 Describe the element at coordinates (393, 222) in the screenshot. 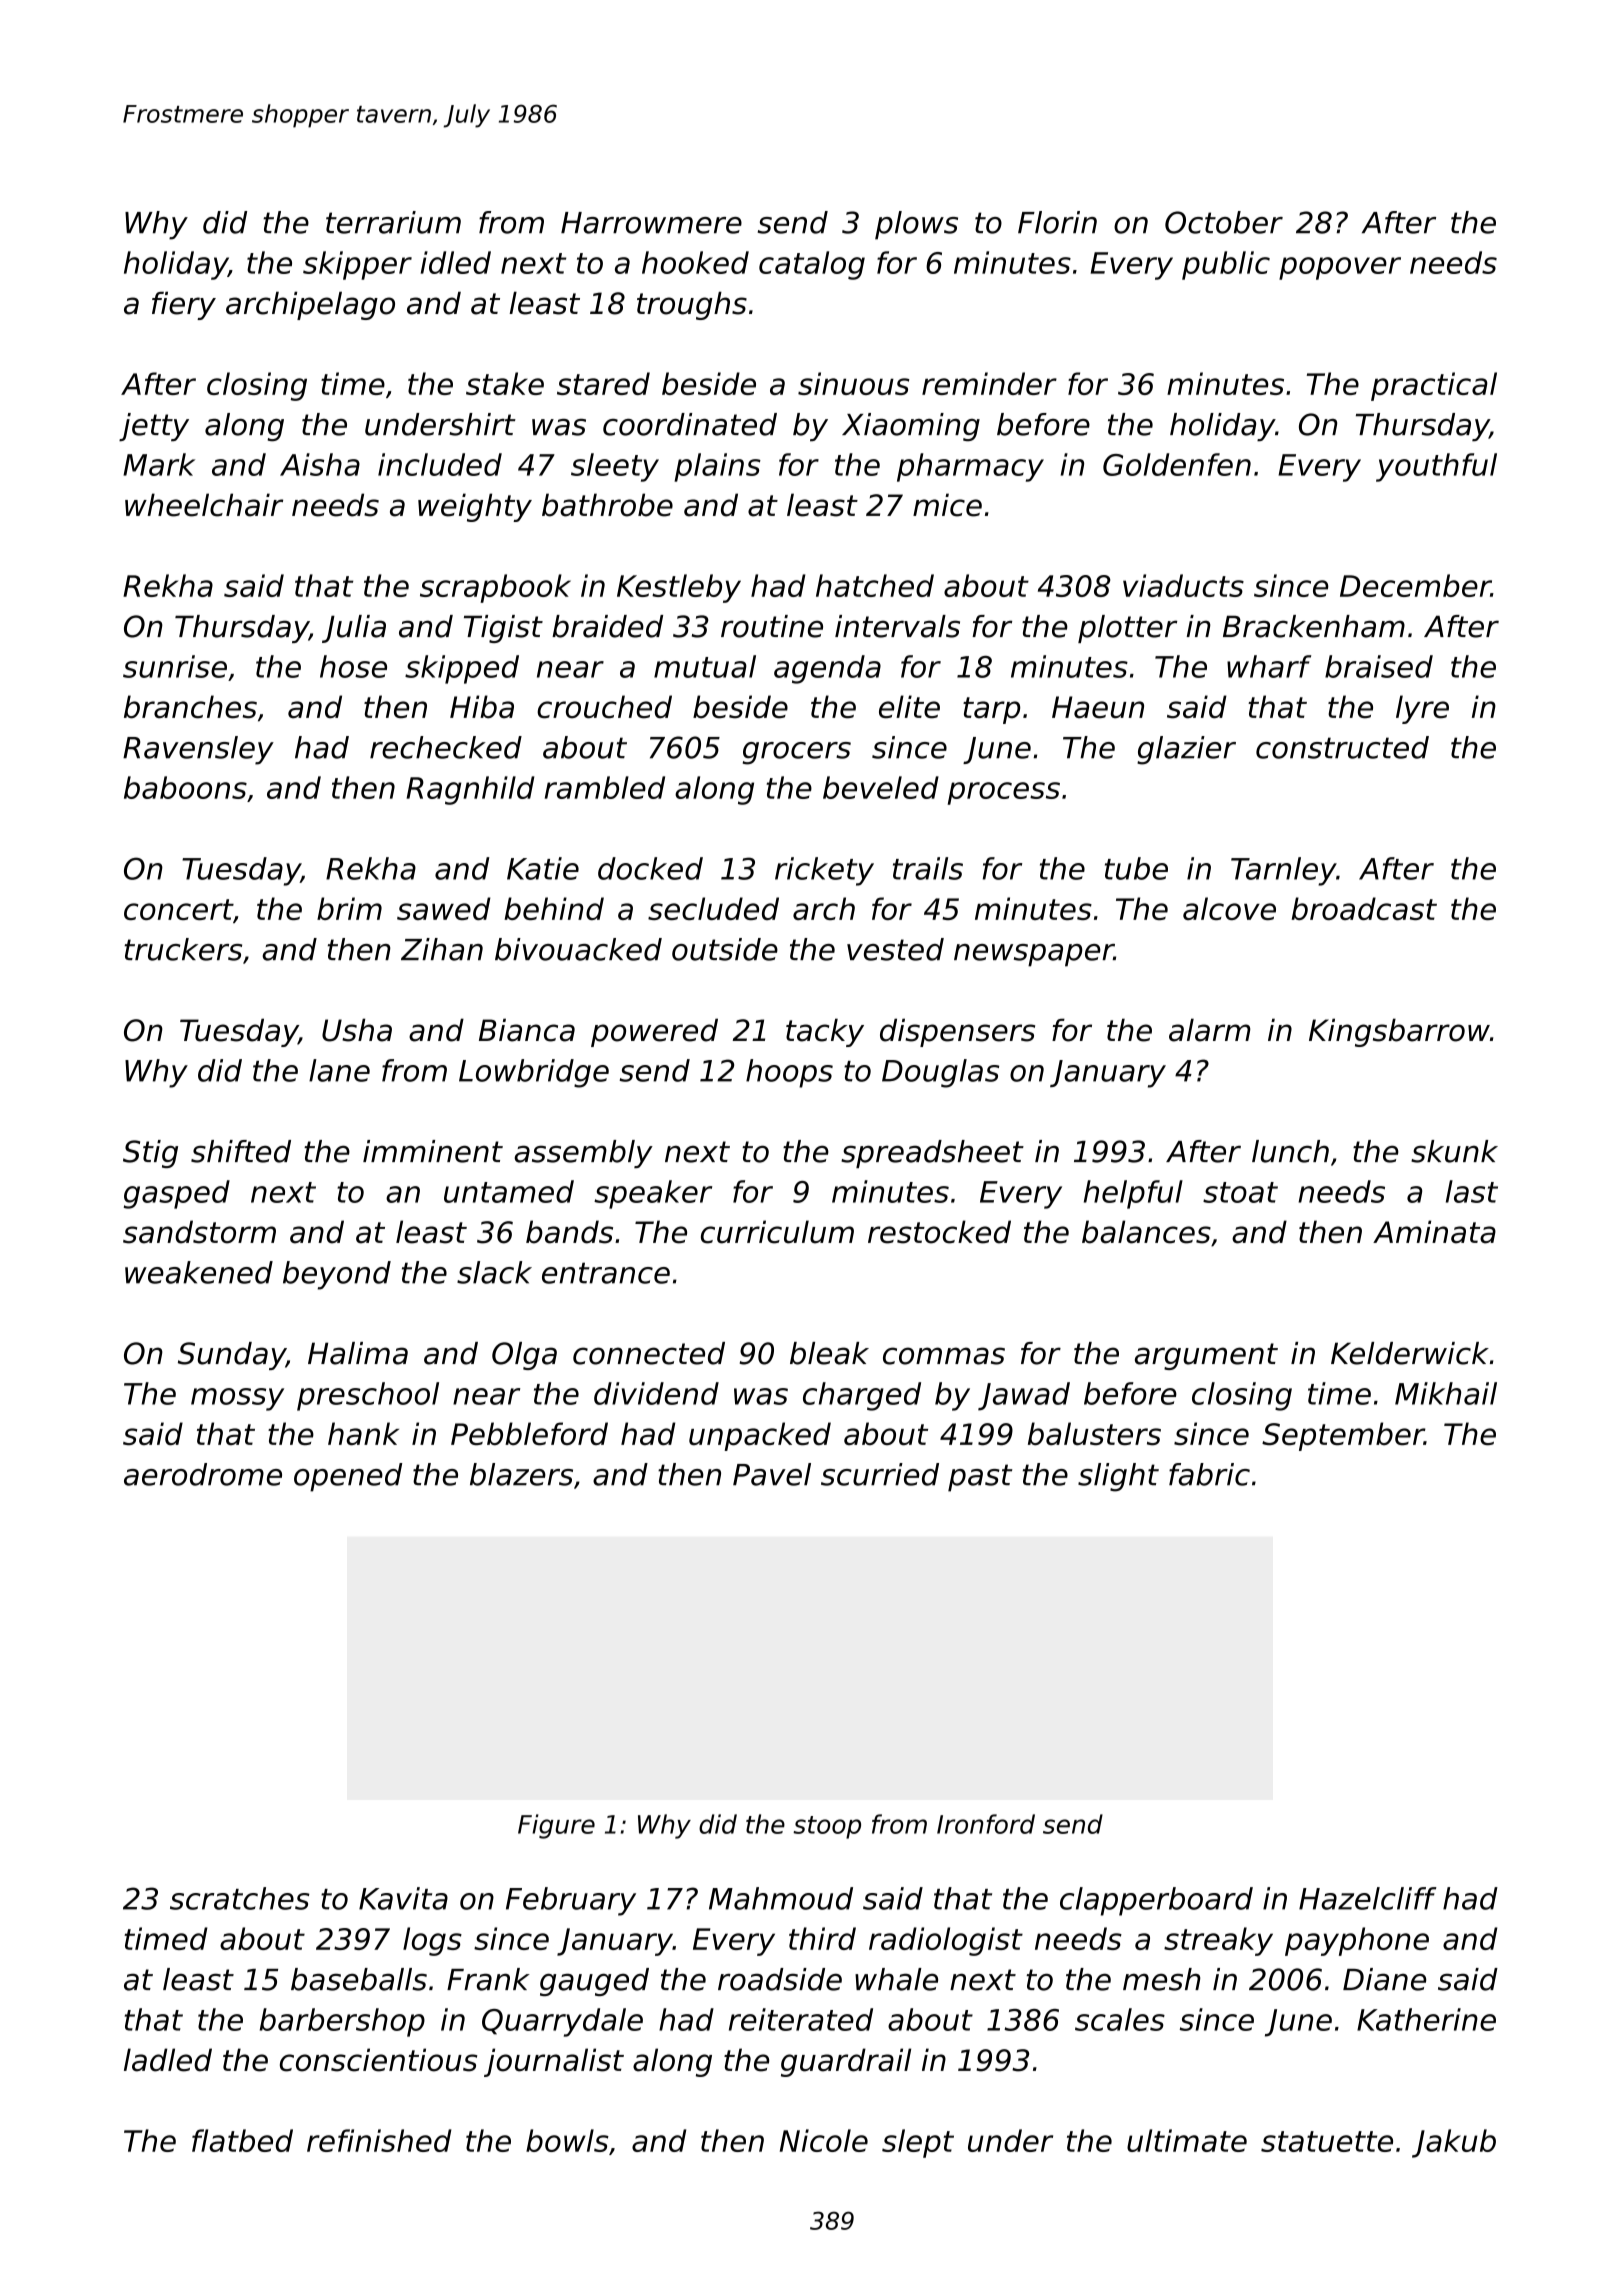

I see `terrarium` at that location.
